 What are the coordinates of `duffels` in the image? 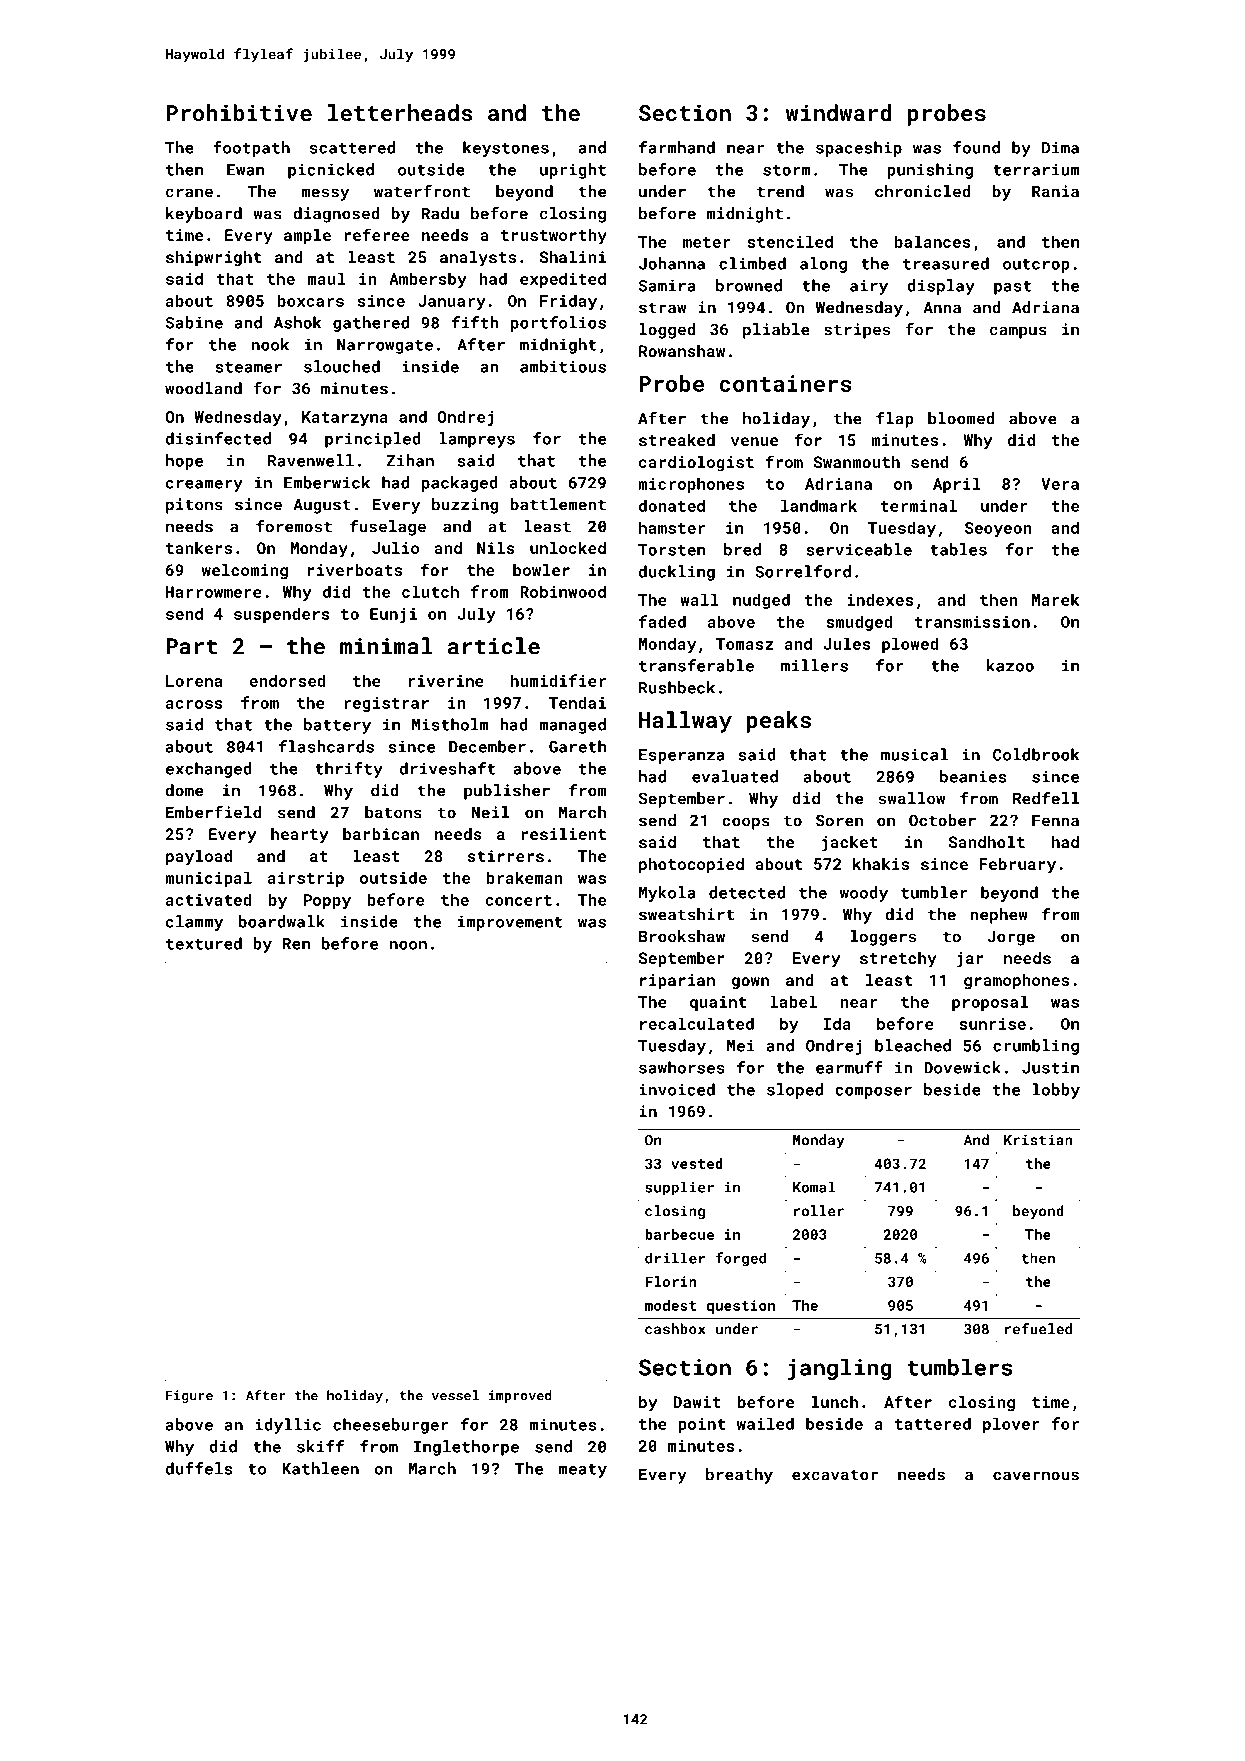 It's located at (199, 1468).
